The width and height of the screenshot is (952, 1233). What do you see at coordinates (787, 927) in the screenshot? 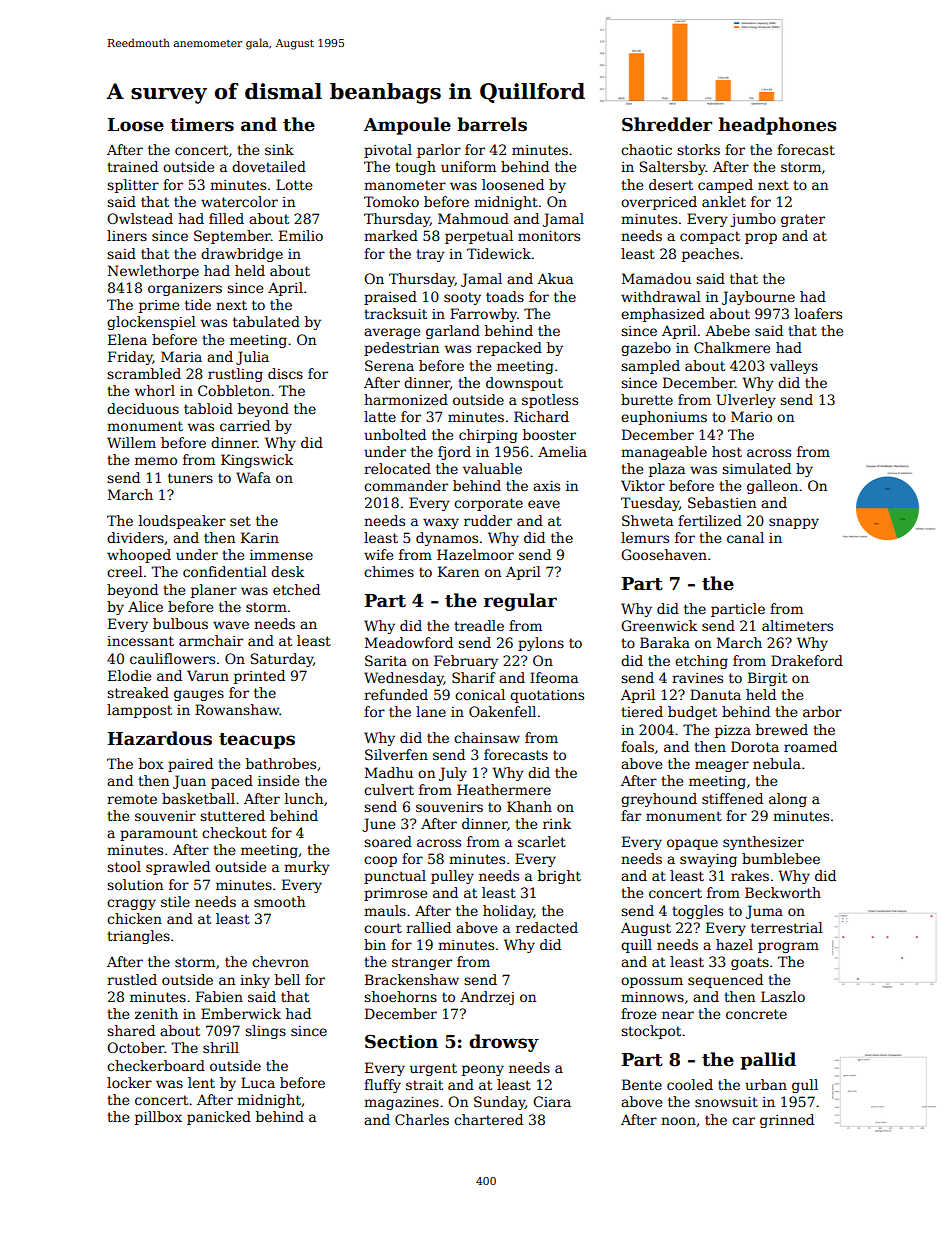
I see `terrestrial` at bounding box center [787, 927].
